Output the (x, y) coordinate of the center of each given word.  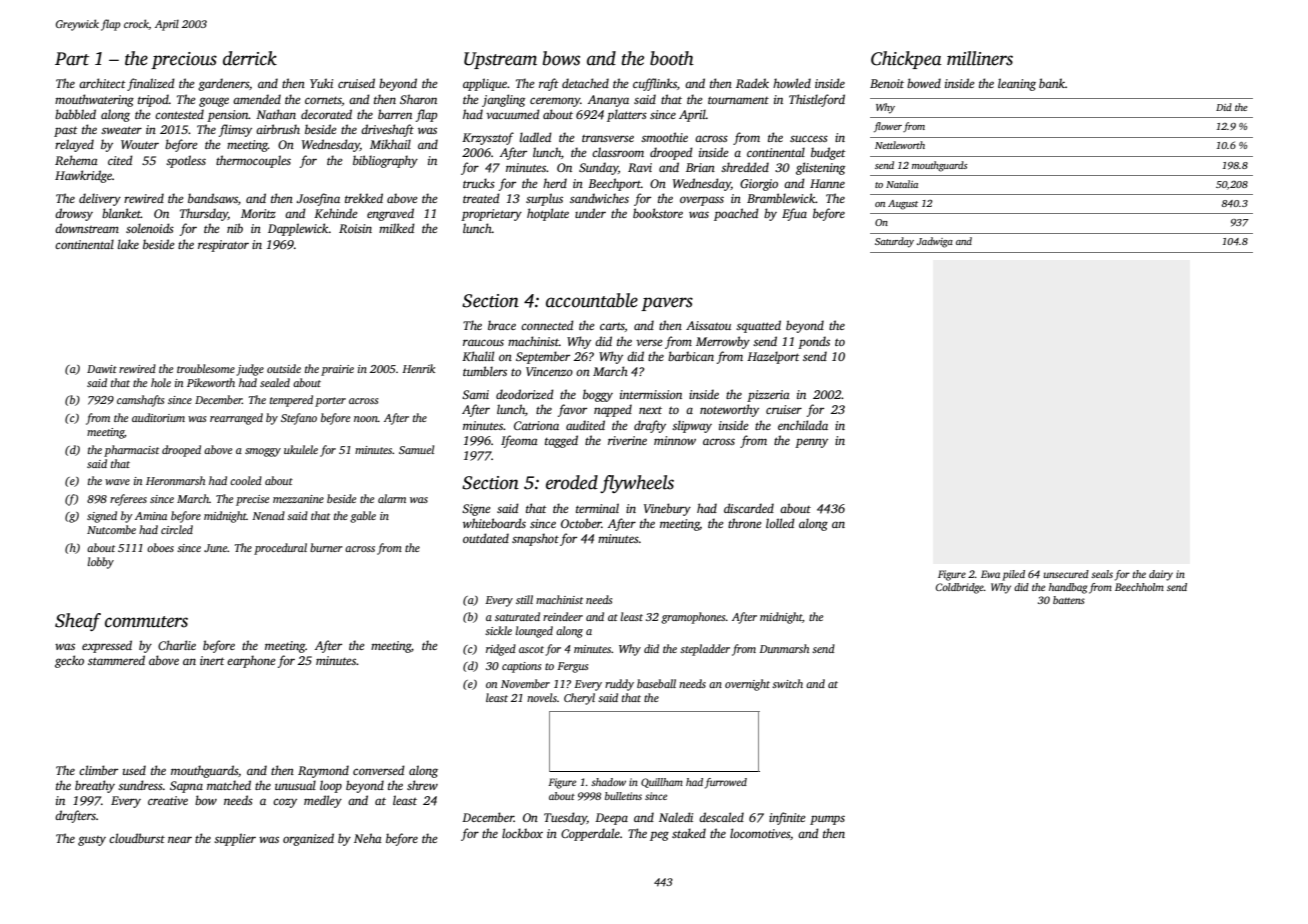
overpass (702, 201)
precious (184, 60)
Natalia (902, 184)
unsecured (1066, 574)
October (581, 523)
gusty (92, 841)
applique (485, 84)
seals (1102, 574)
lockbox (522, 833)
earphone (251, 661)
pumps (827, 820)
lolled (780, 523)
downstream (87, 228)
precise (252, 500)
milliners (980, 58)
